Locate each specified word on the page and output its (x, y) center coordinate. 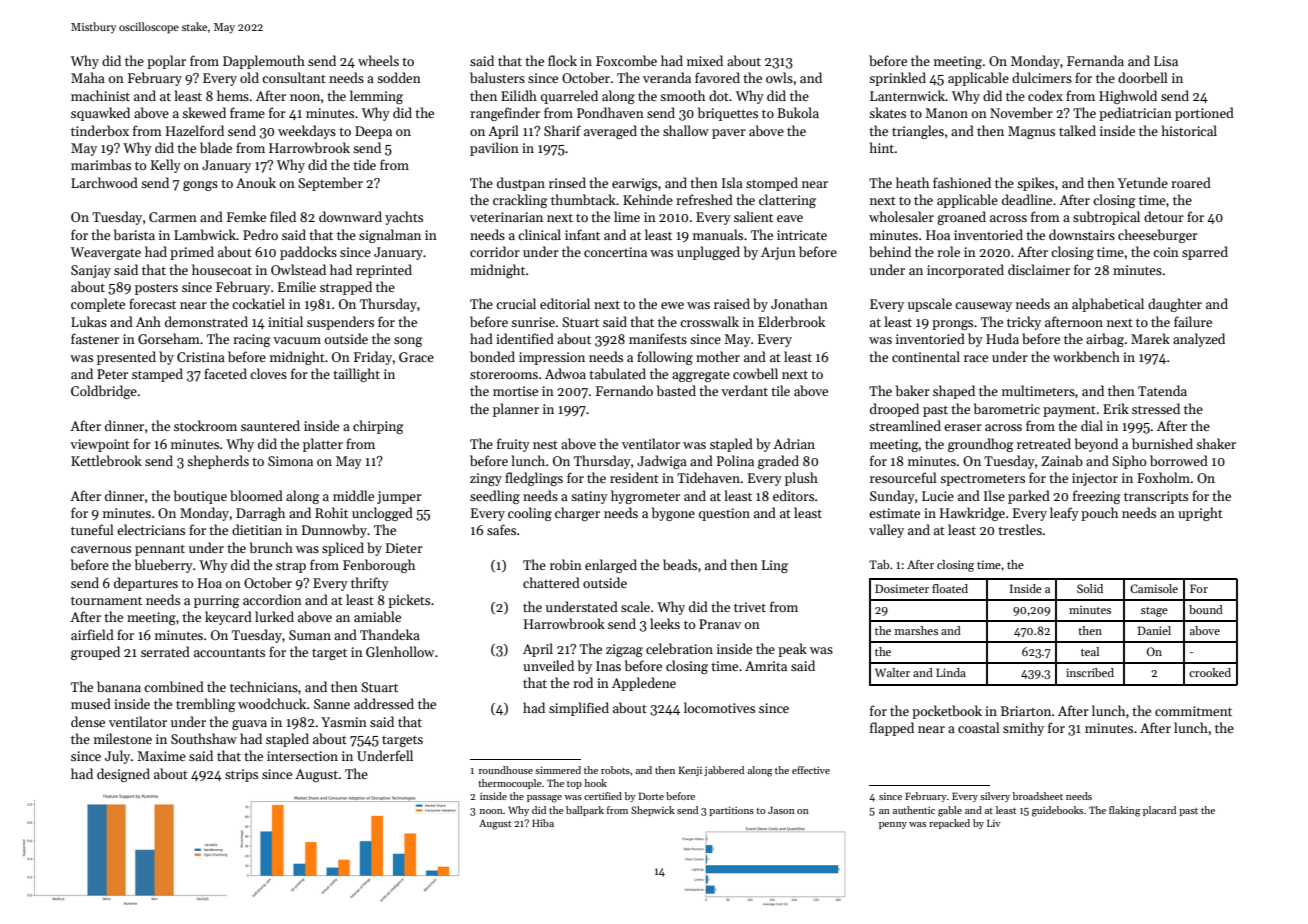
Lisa (1166, 61)
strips (241, 775)
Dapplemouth (264, 62)
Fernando (624, 390)
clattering (787, 201)
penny (893, 825)
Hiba (543, 823)
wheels (378, 60)
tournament (106, 601)
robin (566, 564)
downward (350, 216)
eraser (963, 427)
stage (1154, 612)
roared (1191, 182)
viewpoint (100, 445)
